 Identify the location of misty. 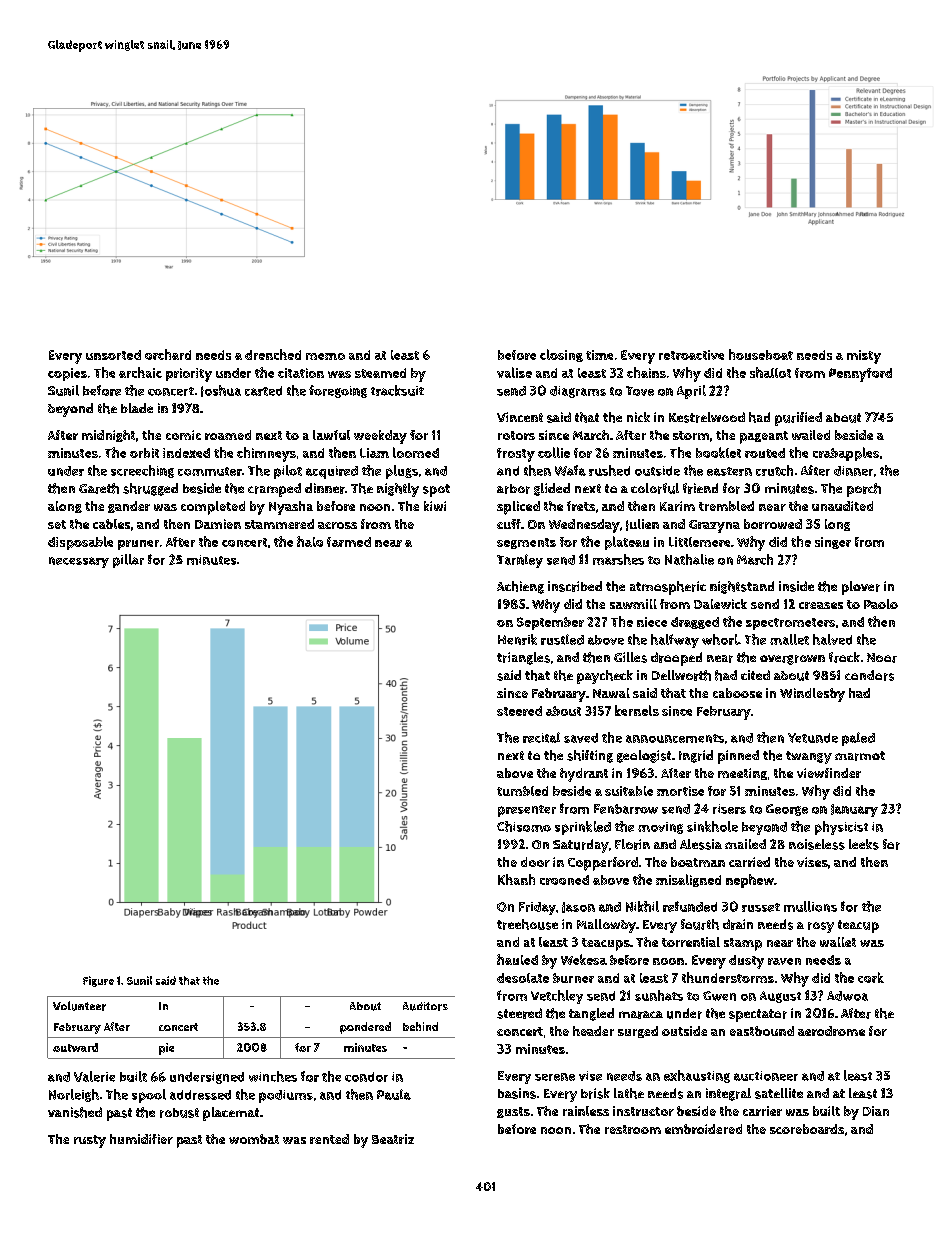
(864, 357).
